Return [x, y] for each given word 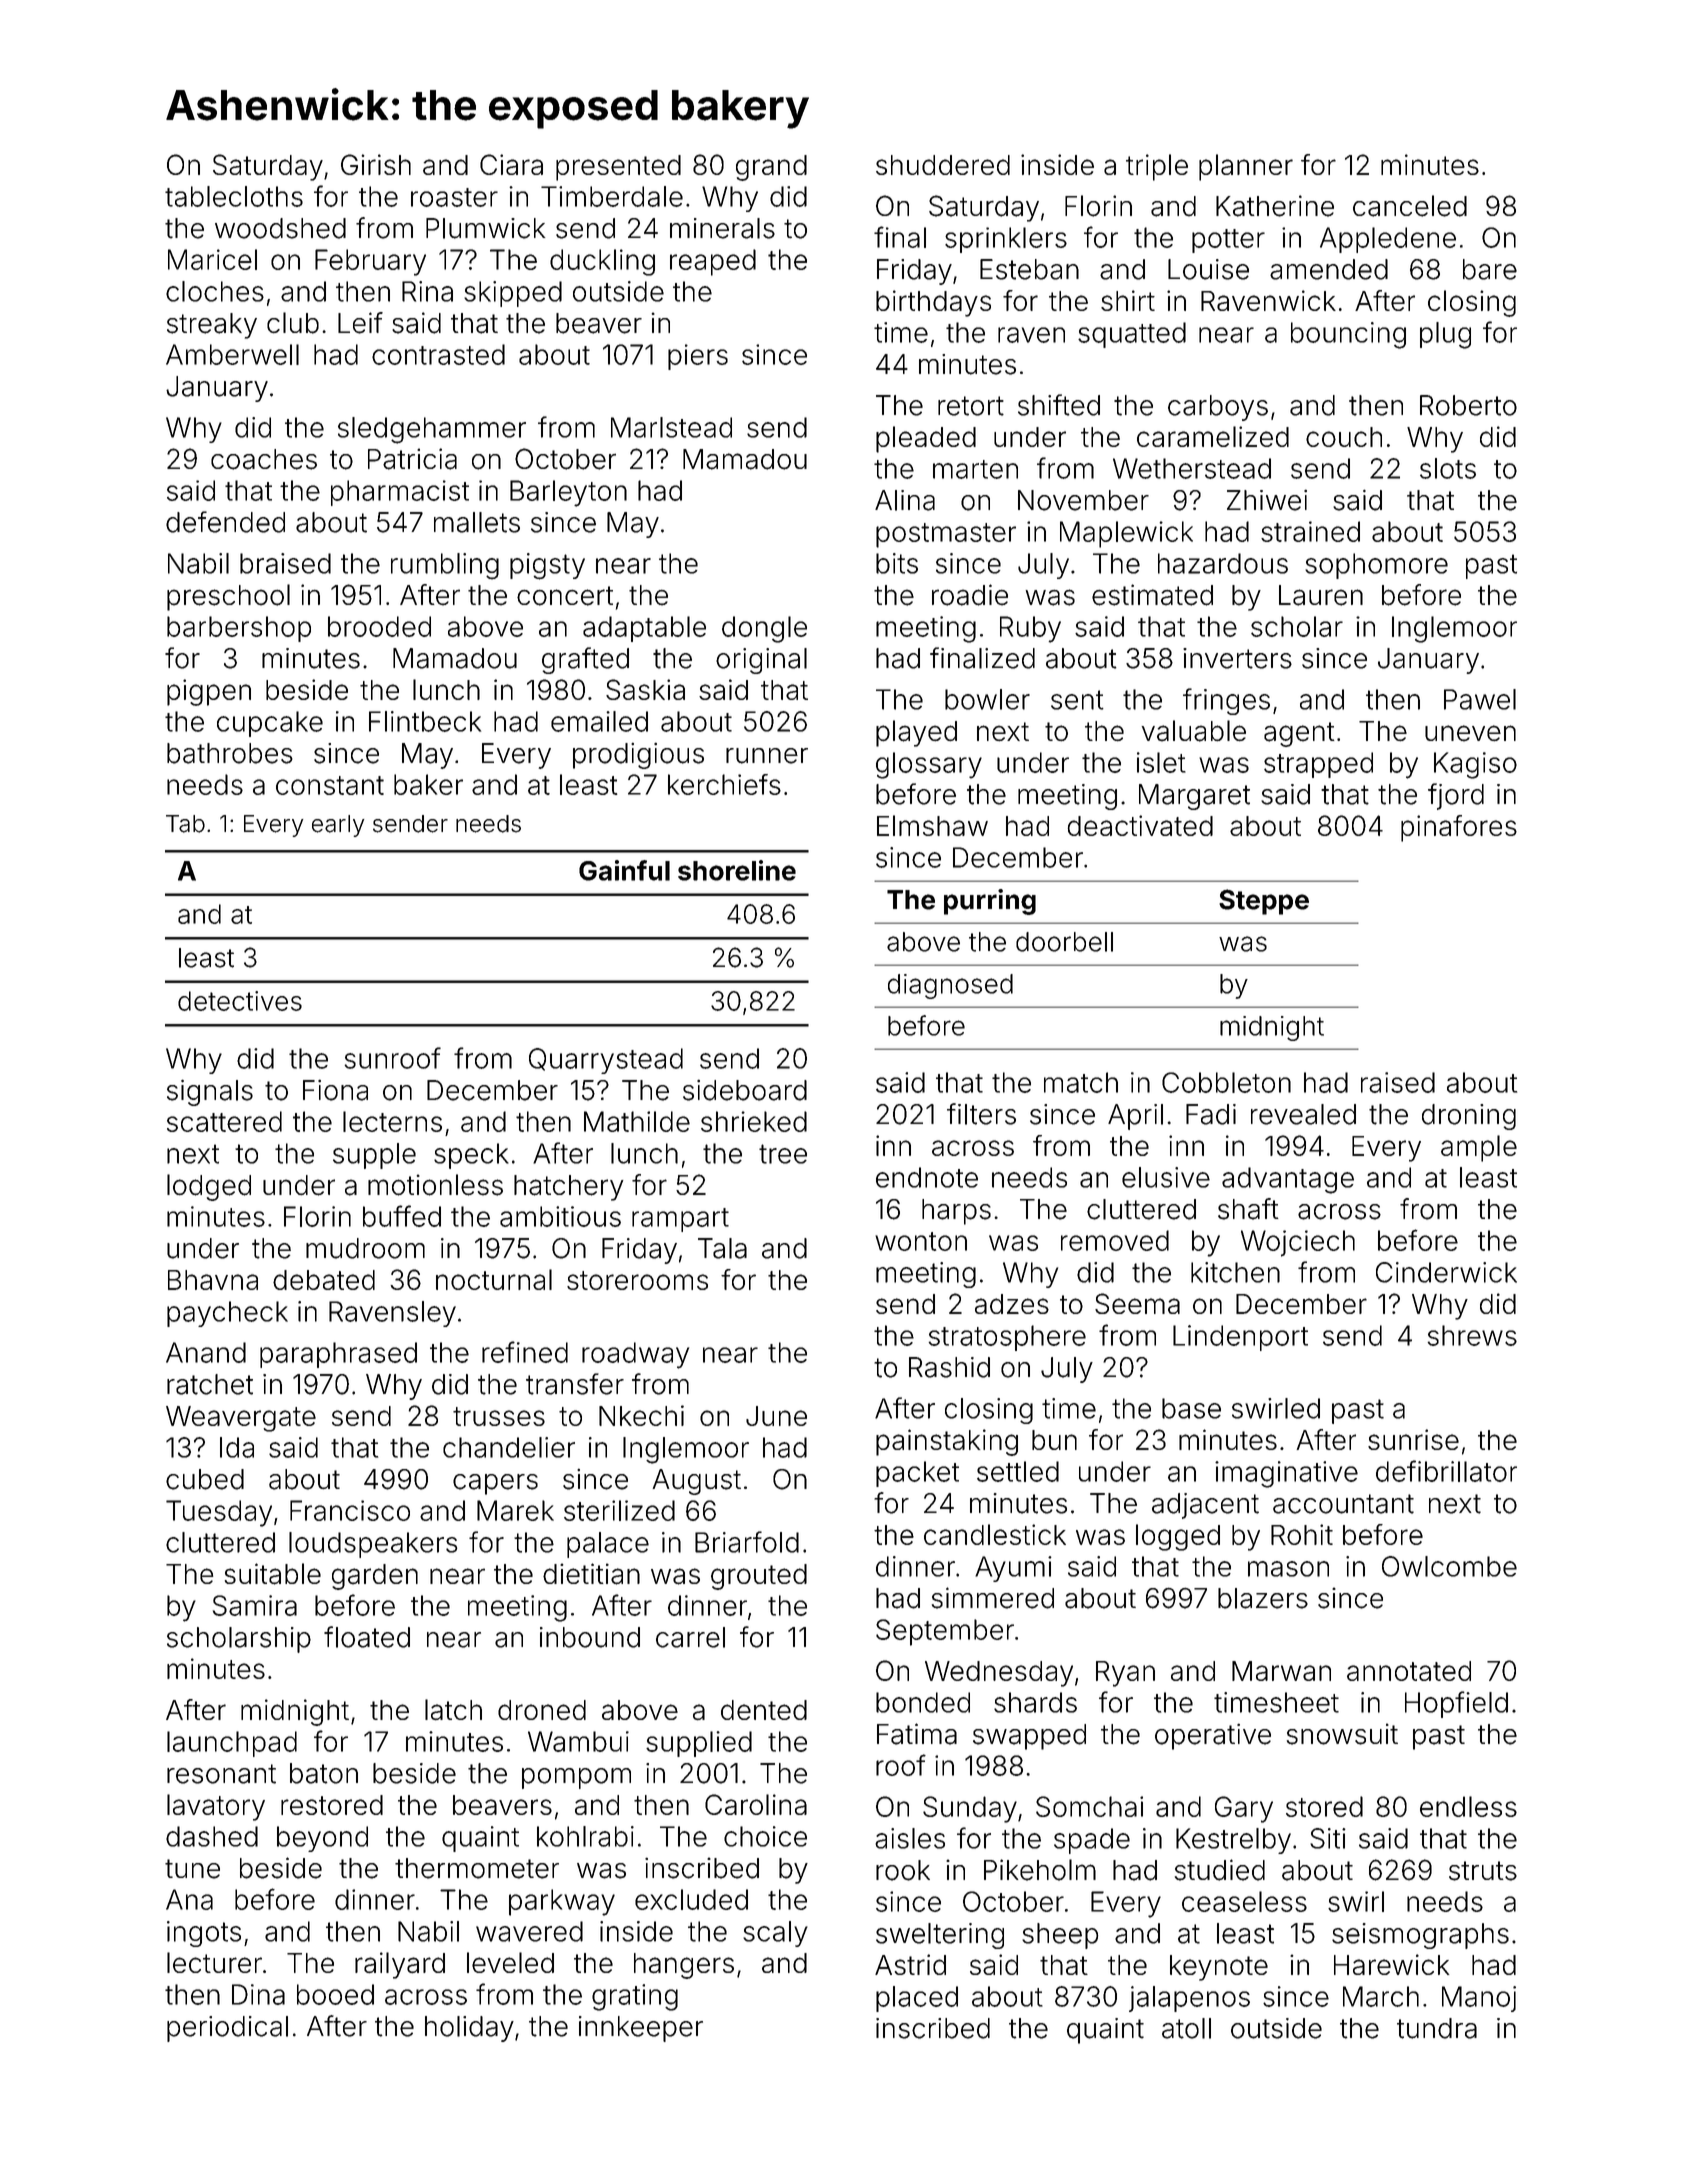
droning [1469, 1117]
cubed [205, 1479]
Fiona [335, 1090]
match [1081, 1082]
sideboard [745, 1090]
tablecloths [234, 196]
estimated [1152, 595]
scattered [224, 1121]
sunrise [1413, 1439]
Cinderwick [1446, 1272]
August [697, 1482]
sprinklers [1006, 240]
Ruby [1030, 629]
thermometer [477, 1868]
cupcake [270, 724]
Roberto [1468, 405]
